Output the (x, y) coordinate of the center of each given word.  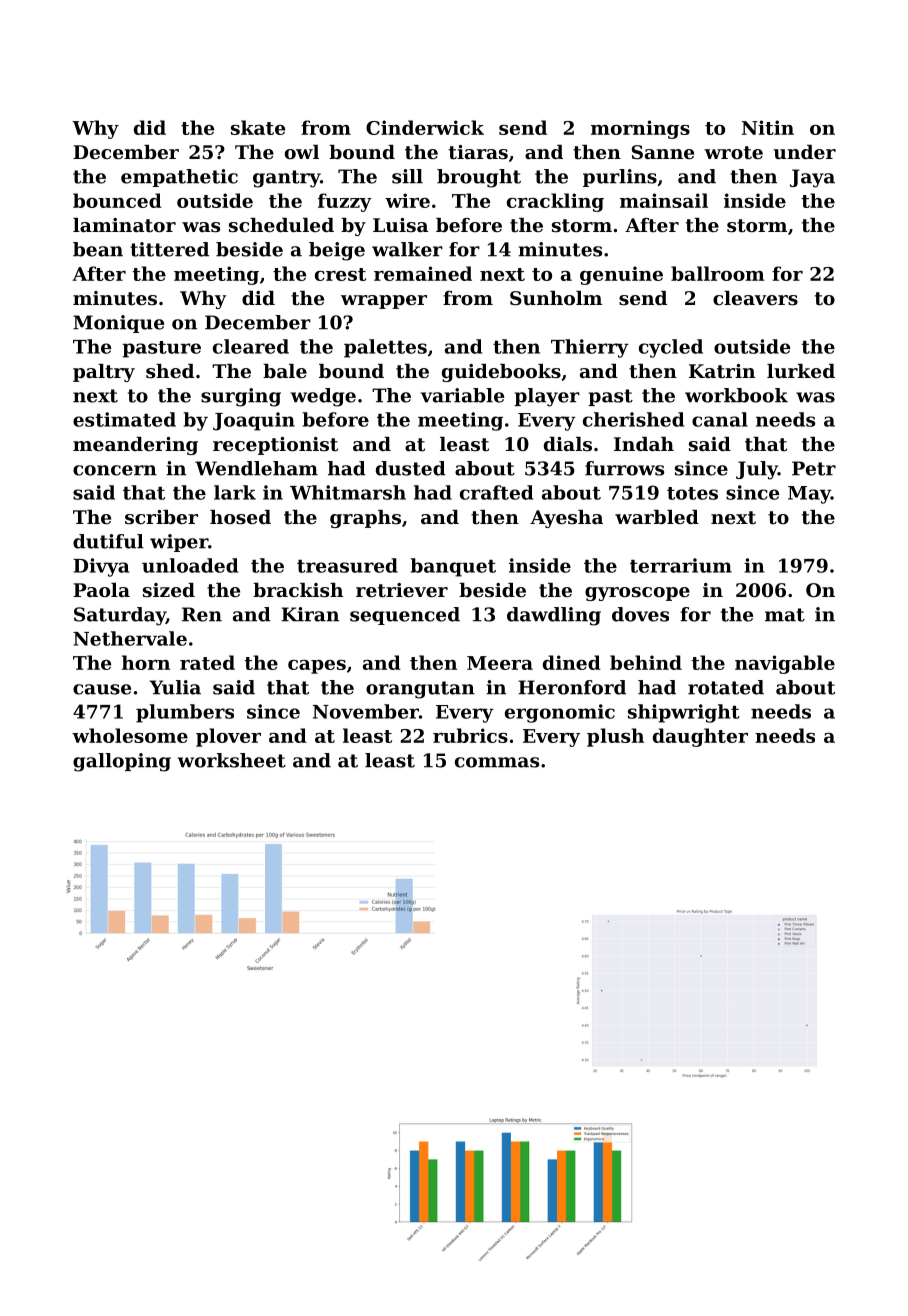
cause (102, 689)
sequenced (405, 616)
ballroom (718, 273)
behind (646, 662)
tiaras (478, 152)
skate (258, 127)
